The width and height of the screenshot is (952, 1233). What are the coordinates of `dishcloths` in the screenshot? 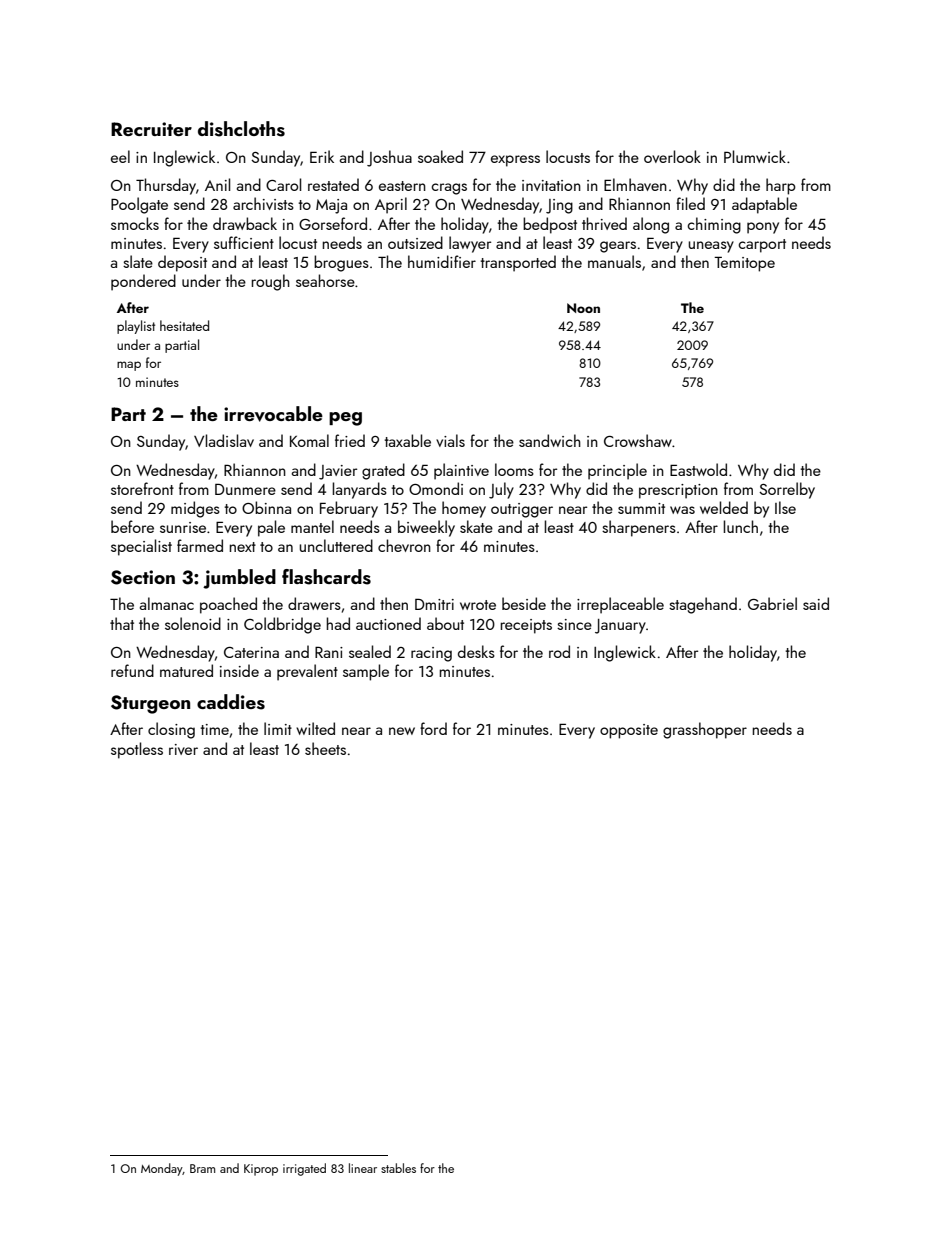 It's located at (241, 129).
